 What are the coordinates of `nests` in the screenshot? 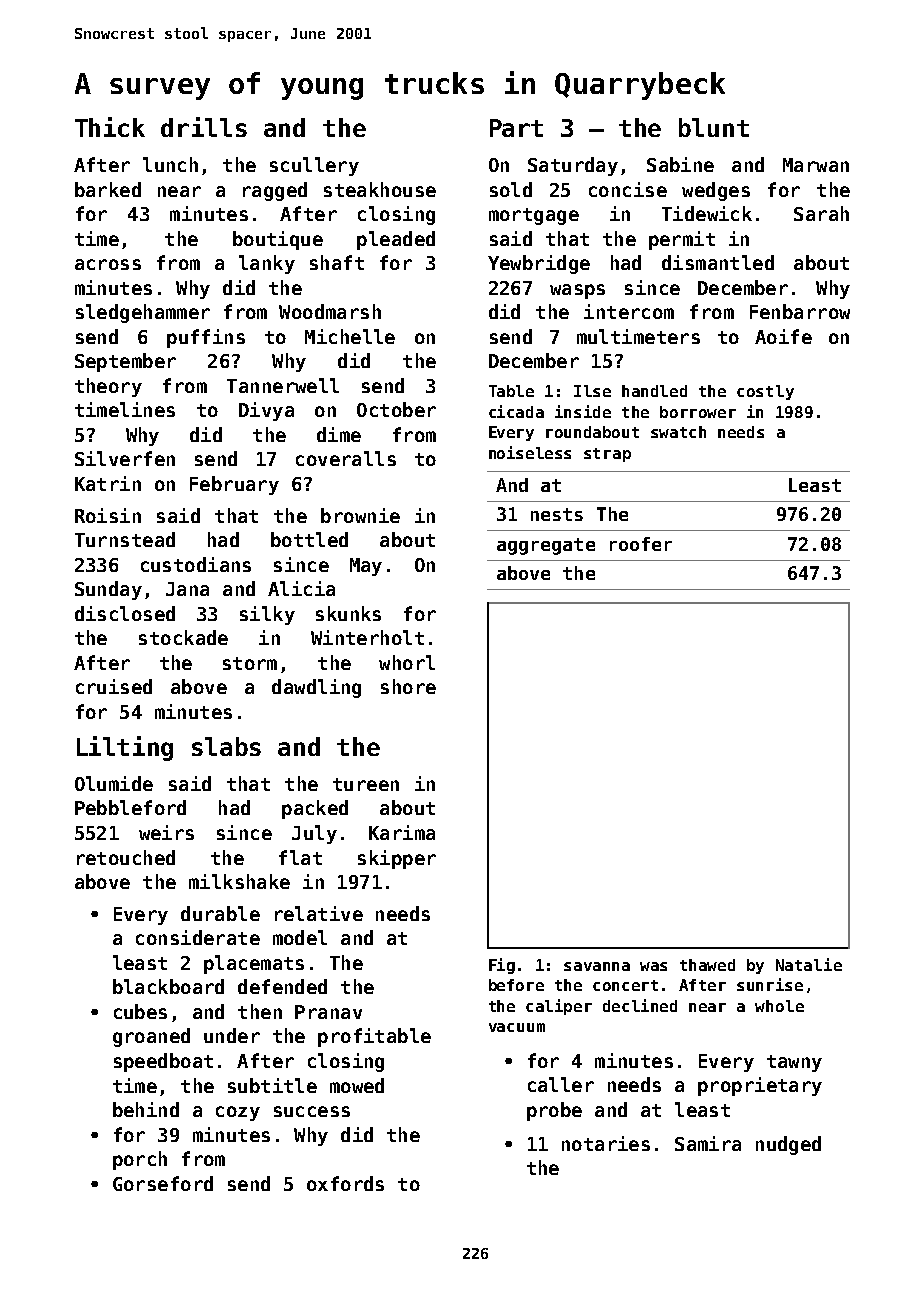 It's located at (557, 514).
